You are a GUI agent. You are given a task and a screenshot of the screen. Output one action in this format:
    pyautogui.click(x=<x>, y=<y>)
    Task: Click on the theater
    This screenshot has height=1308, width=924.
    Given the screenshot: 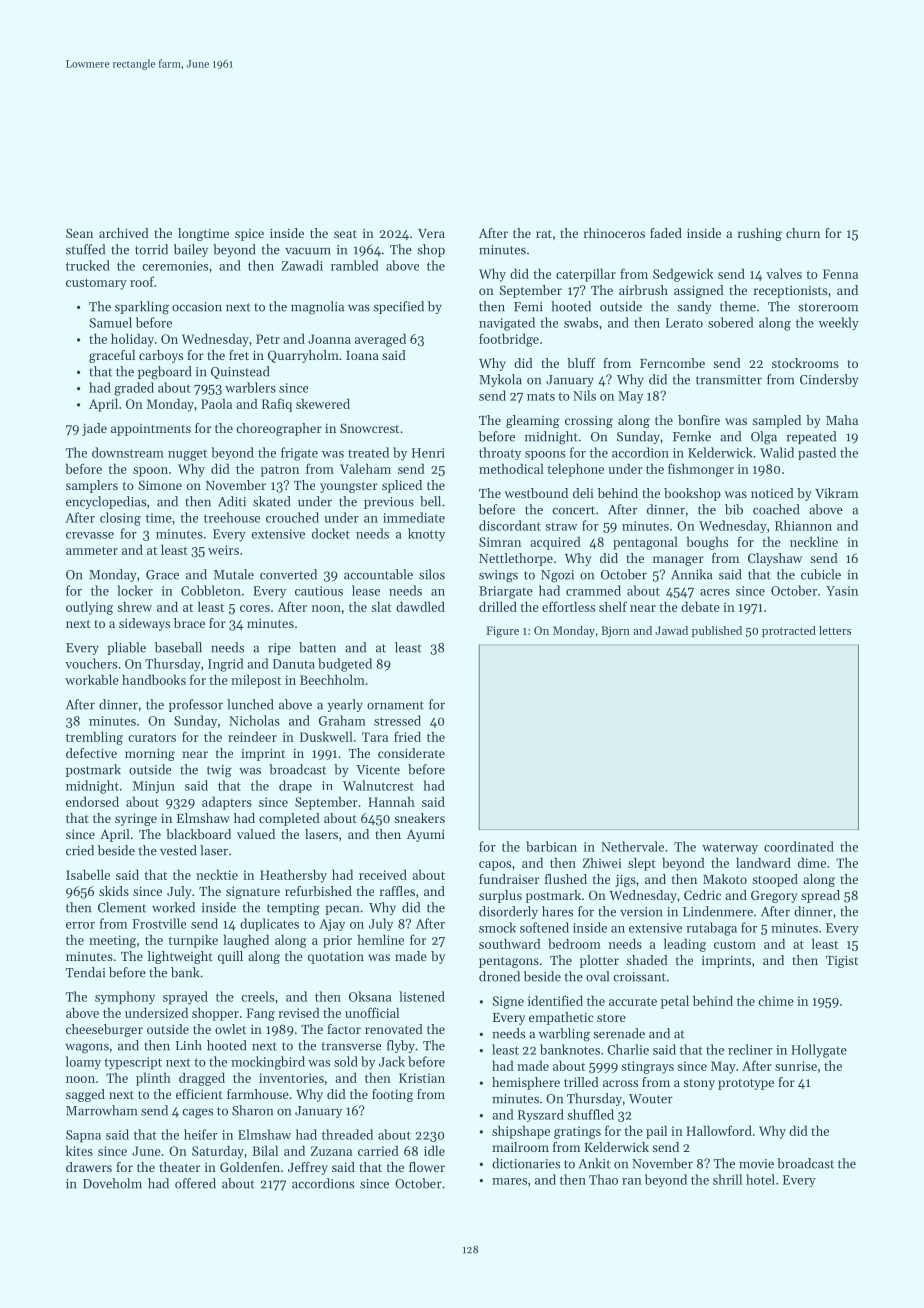 What is the action you would take?
    pyautogui.click(x=179, y=1167)
